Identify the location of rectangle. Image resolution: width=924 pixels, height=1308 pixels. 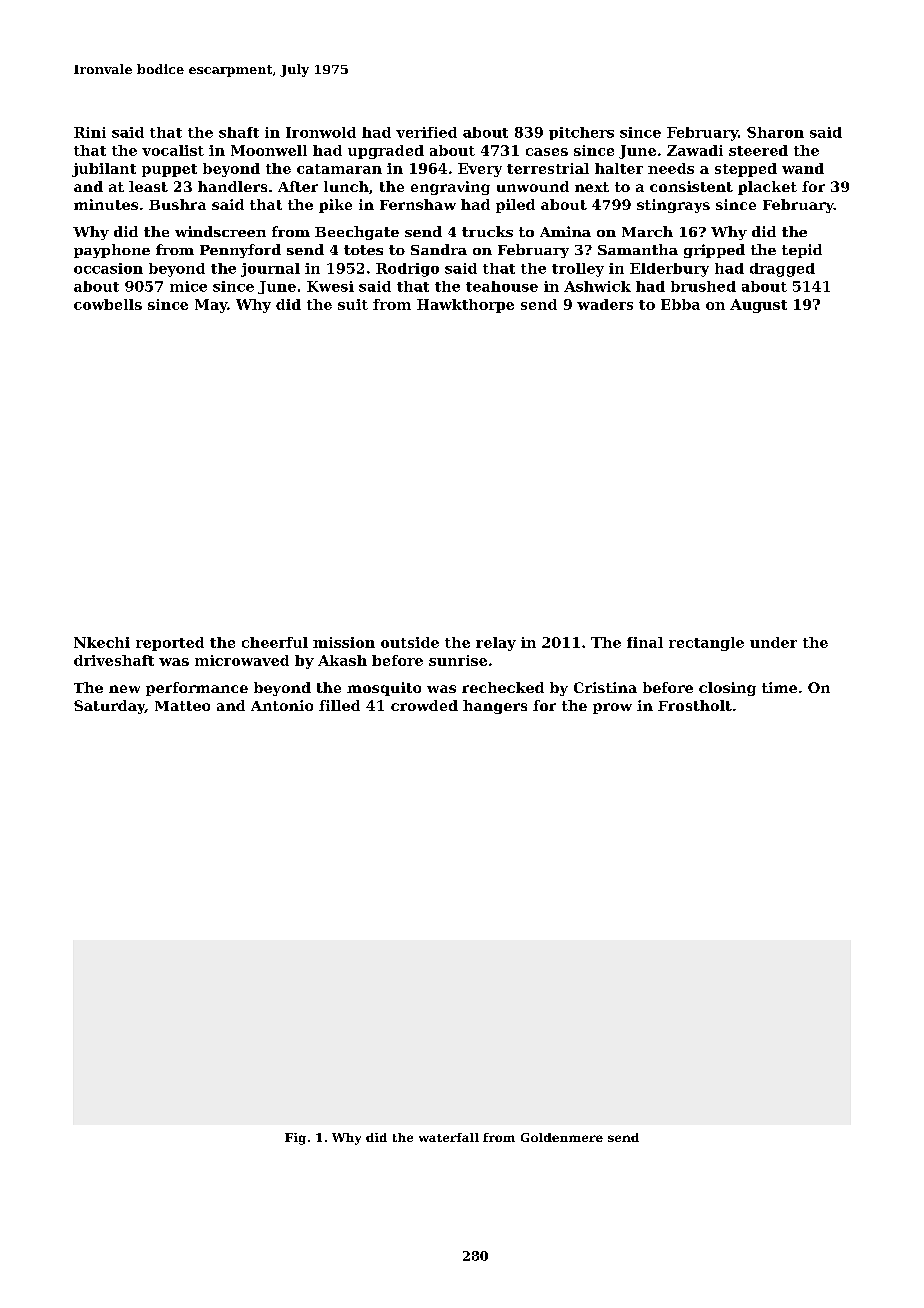
(706, 644).
